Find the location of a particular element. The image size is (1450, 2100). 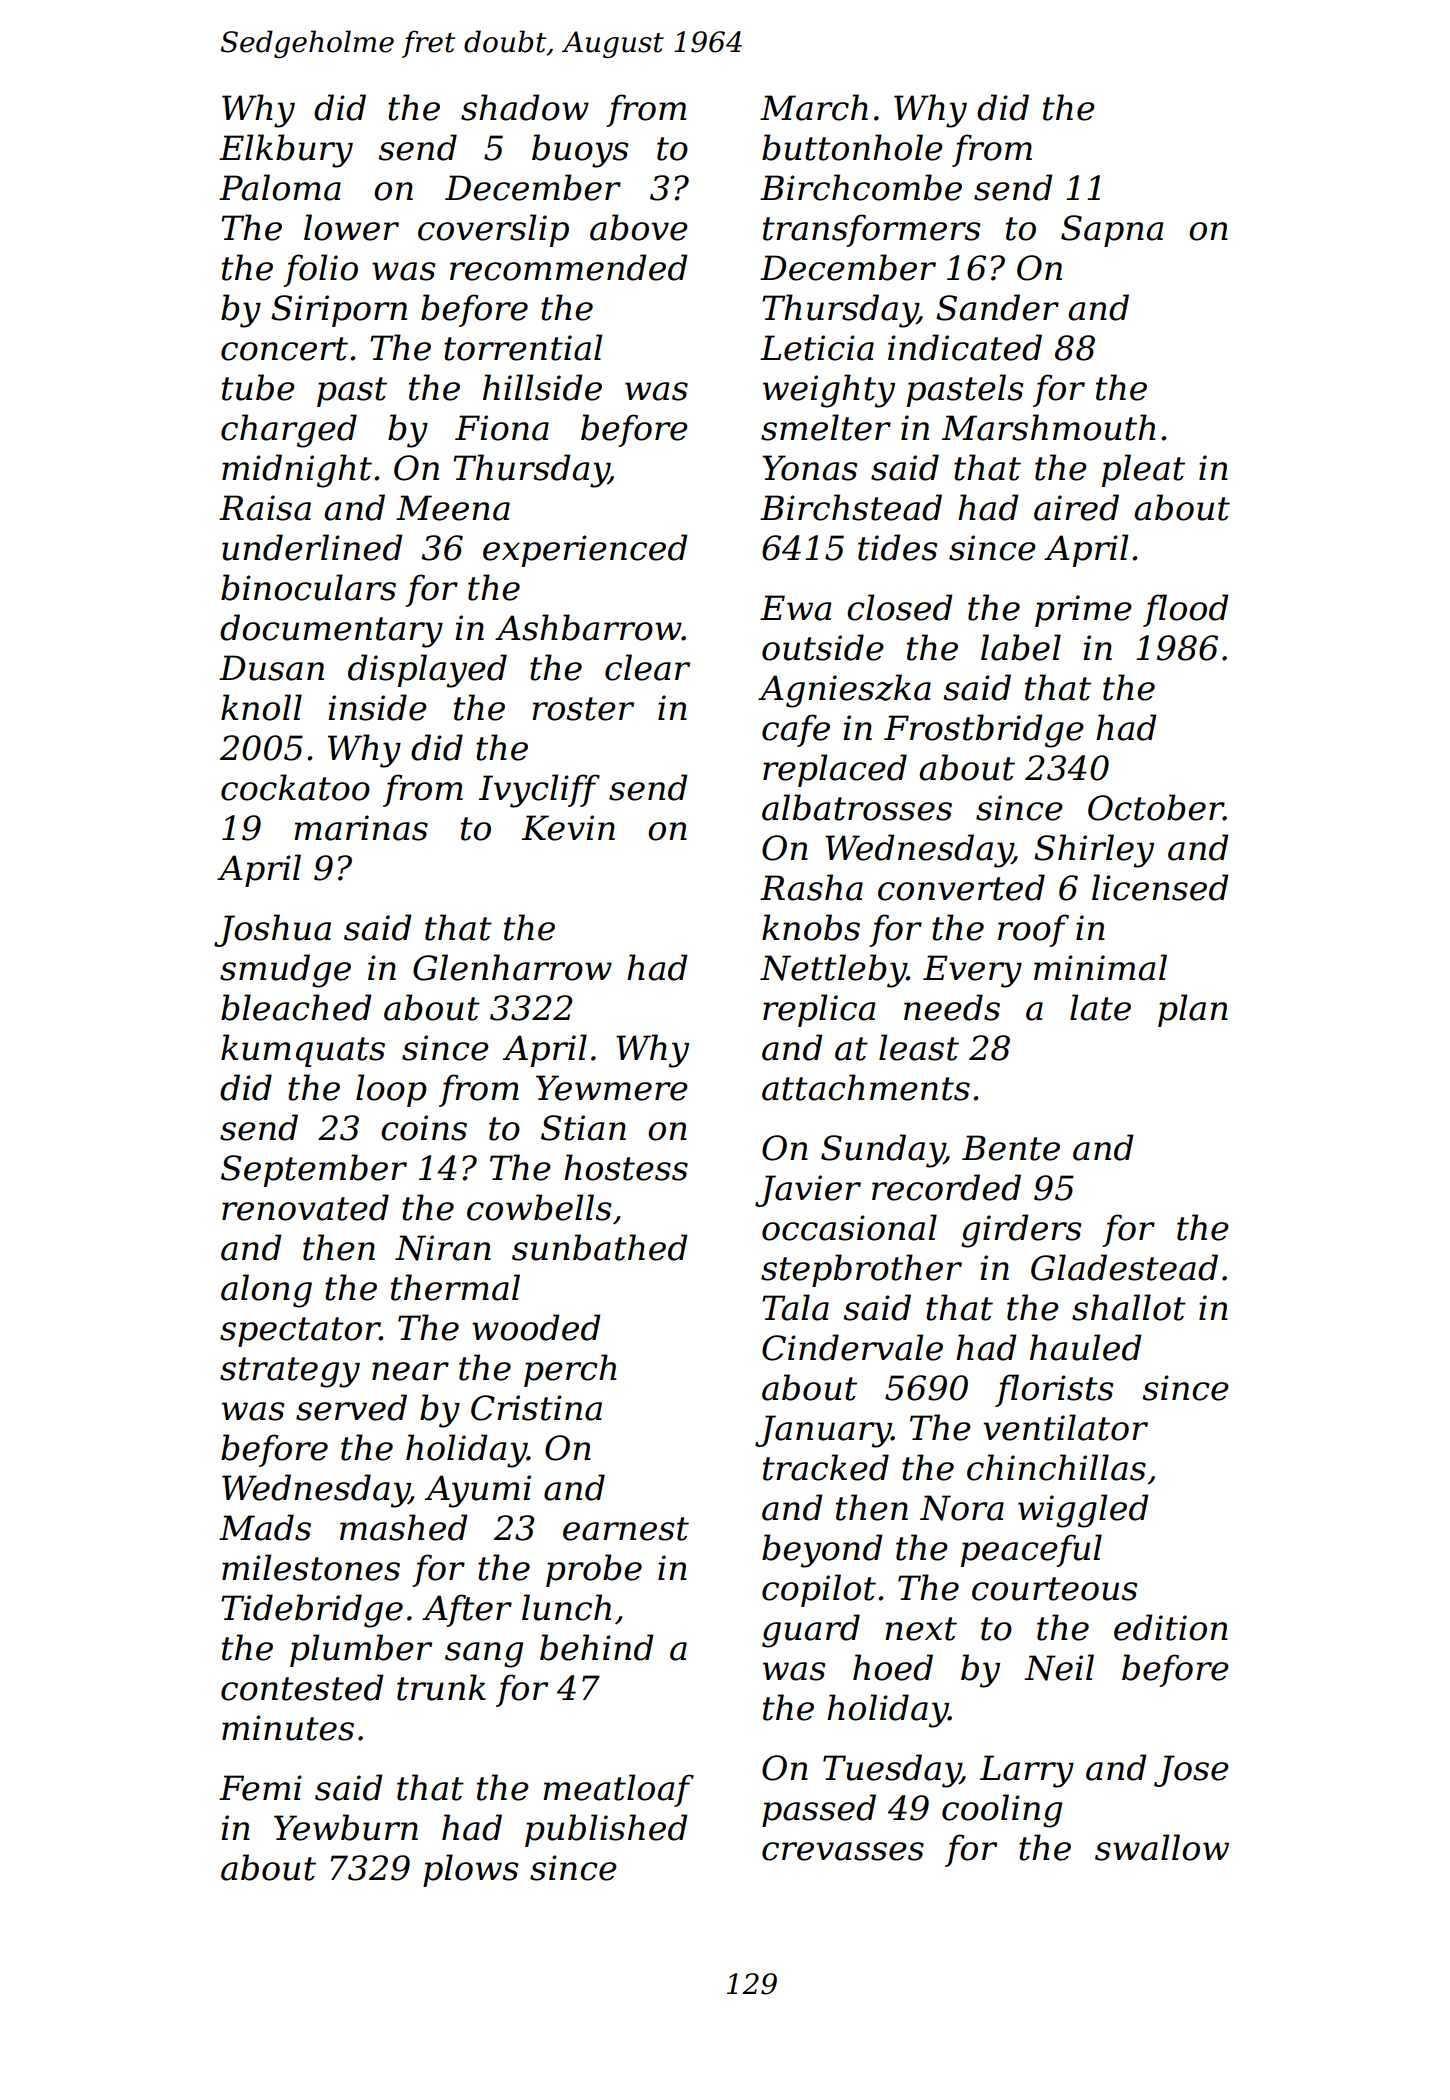

crevasses is located at coordinates (843, 1851).
